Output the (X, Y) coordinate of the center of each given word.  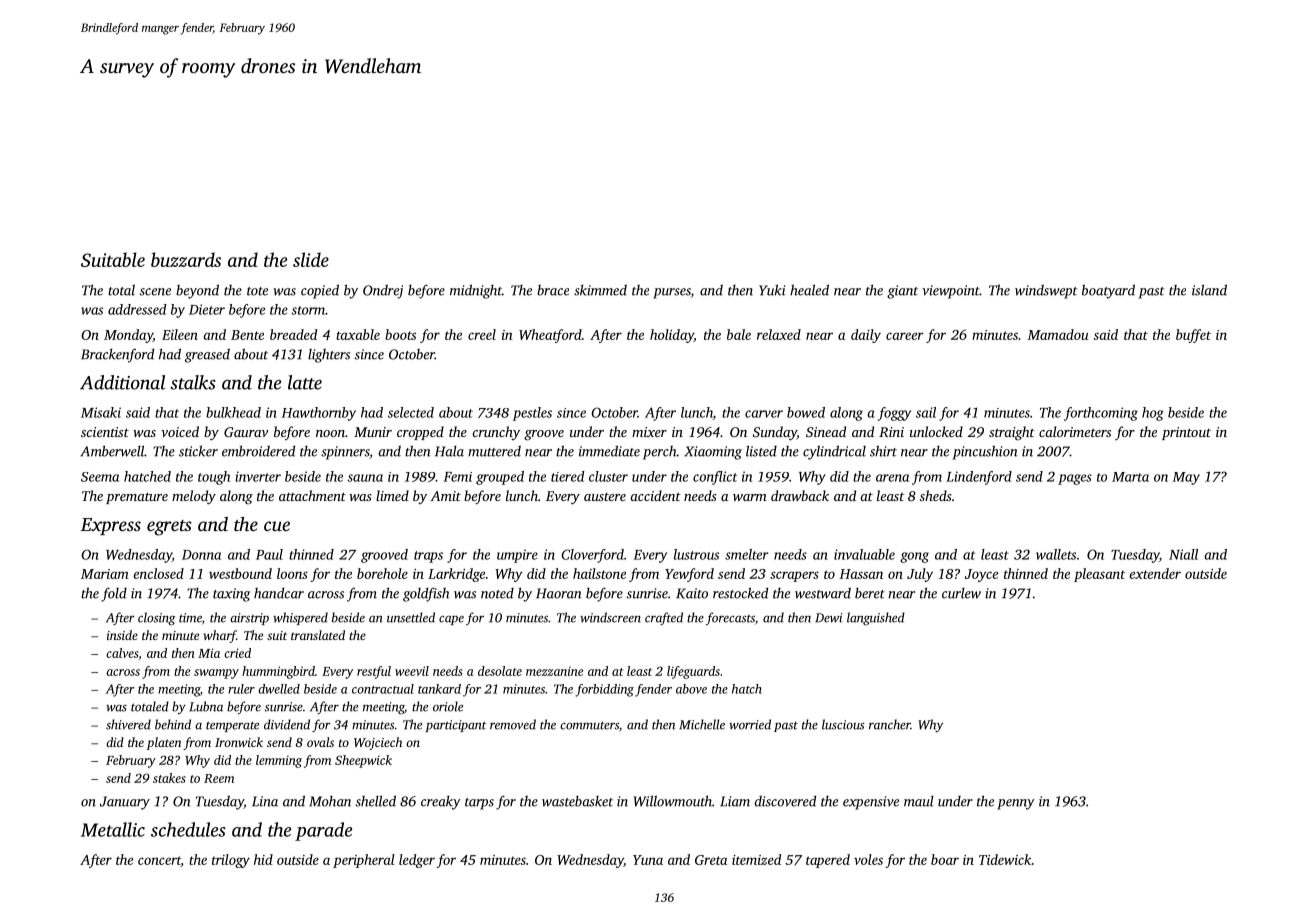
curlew (961, 593)
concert (159, 861)
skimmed (600, 290)
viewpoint (951, 292)
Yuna (648, 860)
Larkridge (456, 575)
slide (311, 259)
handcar (279, 593)
